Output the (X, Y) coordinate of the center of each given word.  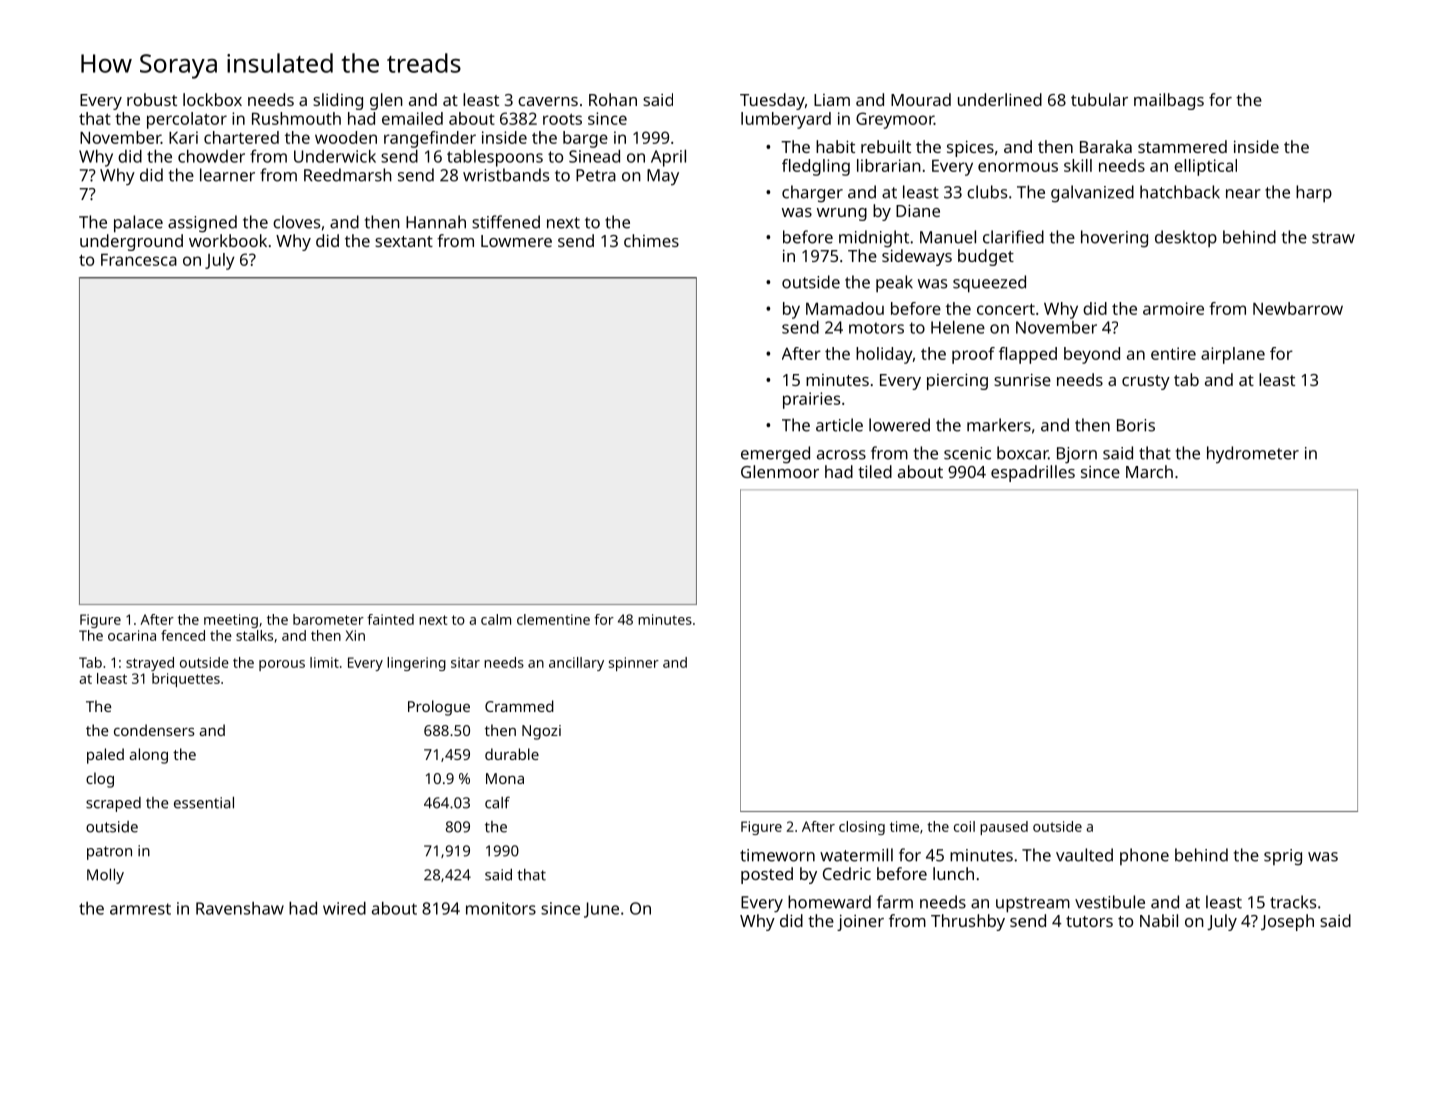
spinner (634, 664)
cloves (296, 222)
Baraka (1106, 146)
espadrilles (1033, 473)
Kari (183, 137)
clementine (553, 619)
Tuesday (772, 101)
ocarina (132, 635)
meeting (231, 621)
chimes (651, 240)
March (1149, 471)
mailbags (1169, 101)
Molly (105, 876)
